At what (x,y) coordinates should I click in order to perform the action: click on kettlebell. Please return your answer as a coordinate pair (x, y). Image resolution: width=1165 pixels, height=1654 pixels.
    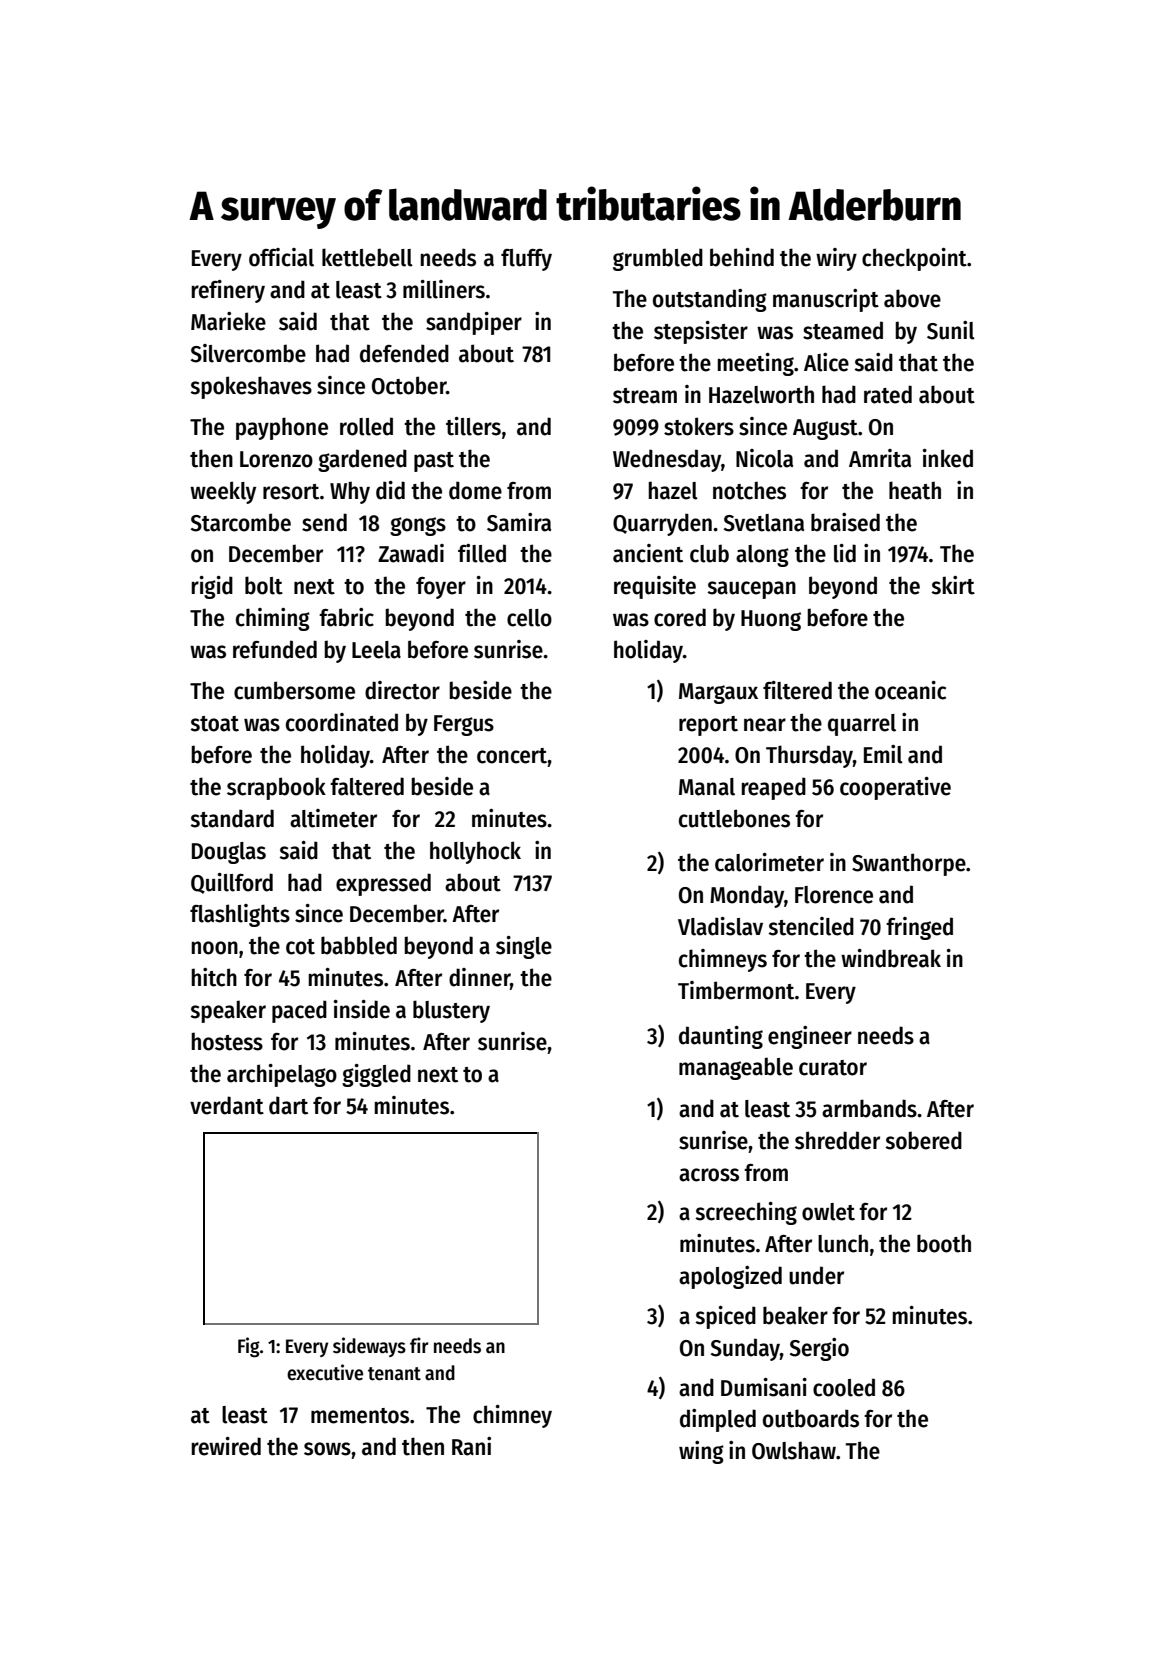
    Looking at the image, I should click on (367, 257).
